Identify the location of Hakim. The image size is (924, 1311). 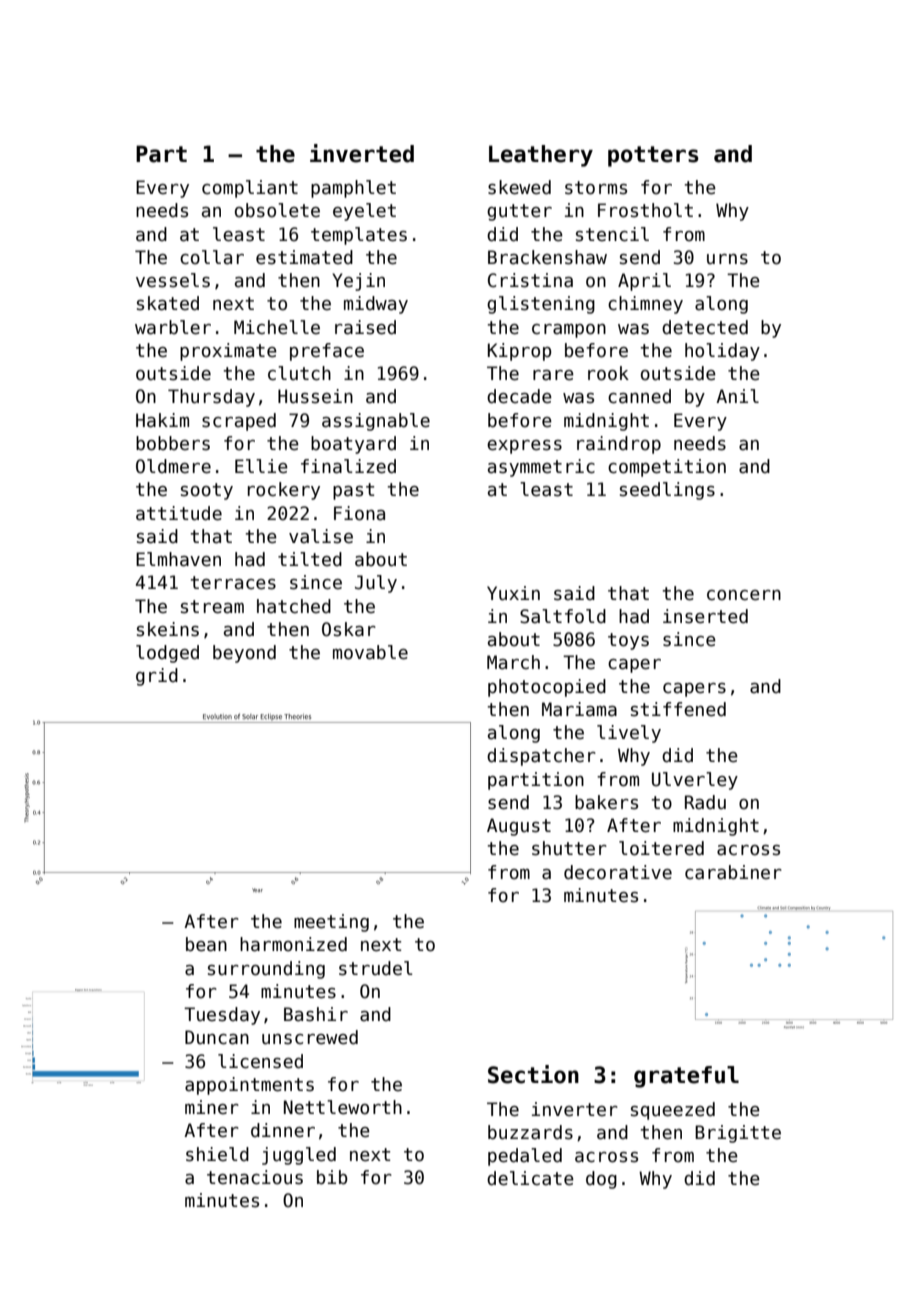
(162, 420).
